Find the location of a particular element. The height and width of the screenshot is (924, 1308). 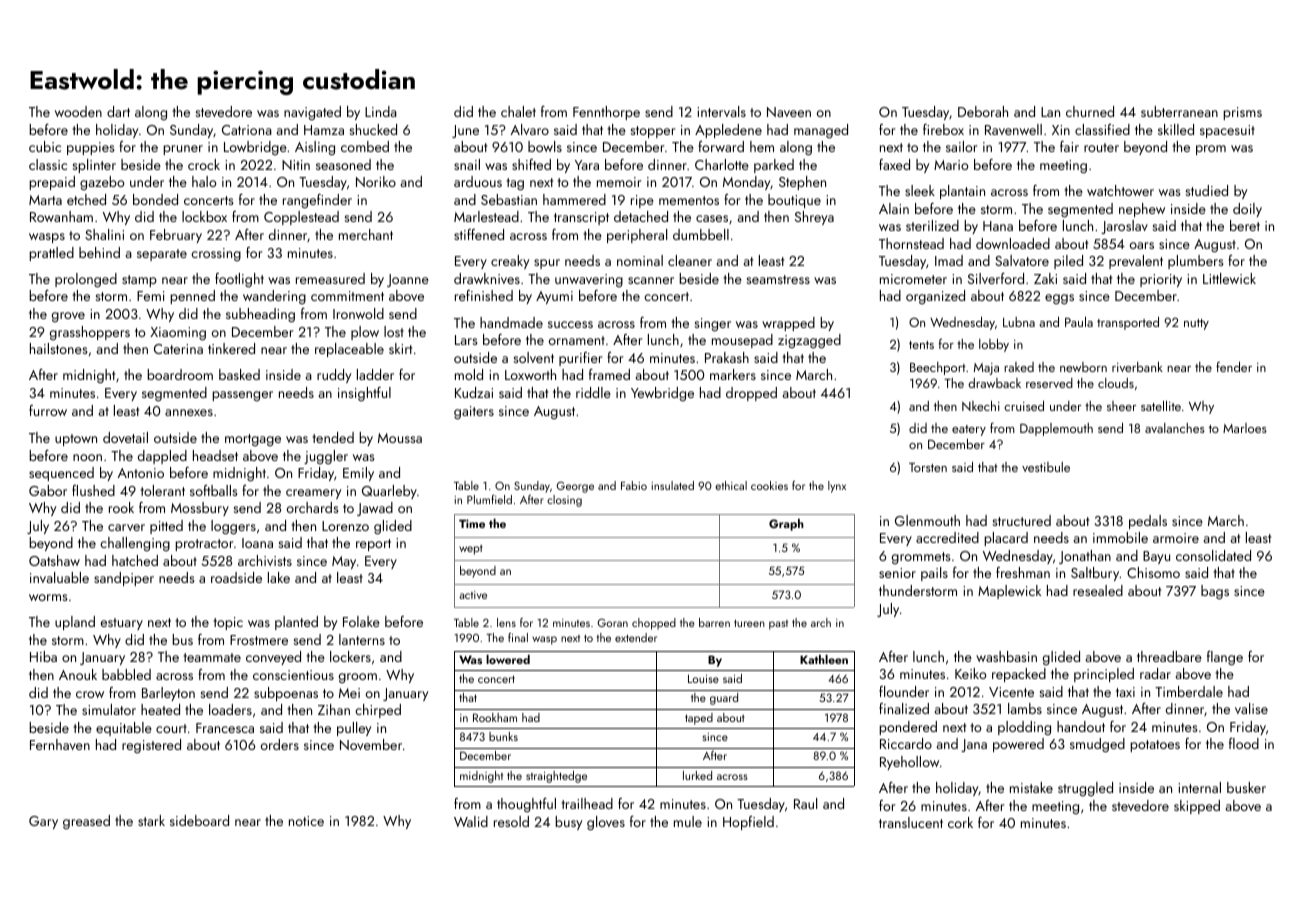

consolidated is located at coordinates (1213, 555).
